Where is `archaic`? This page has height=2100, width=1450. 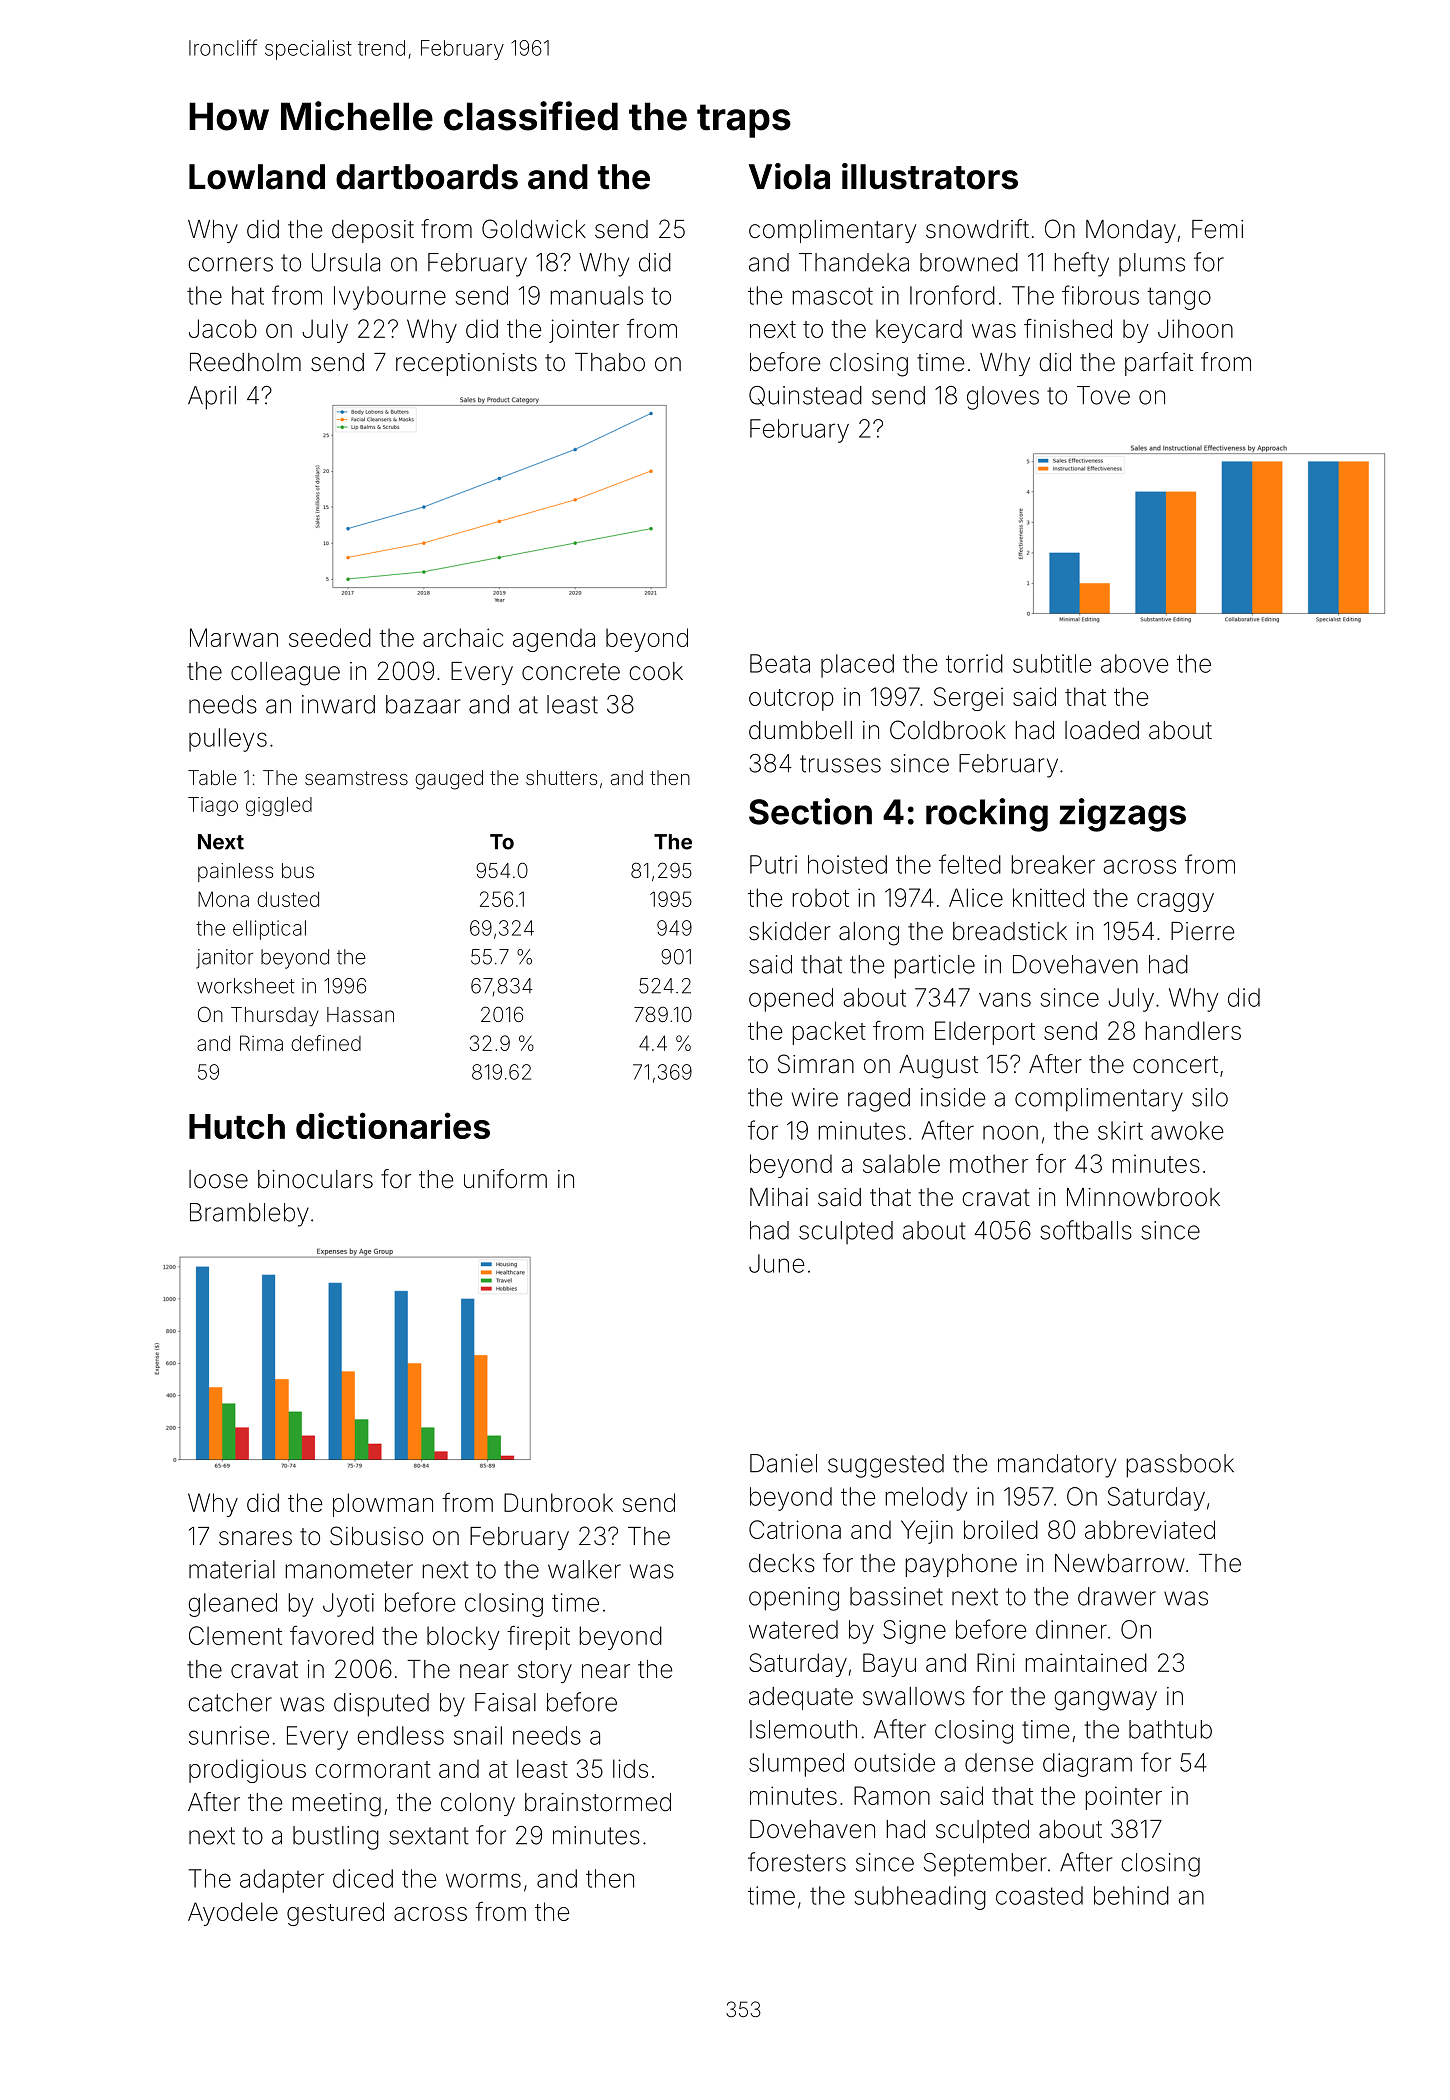
archaic is located at coordinates (463, 637).
